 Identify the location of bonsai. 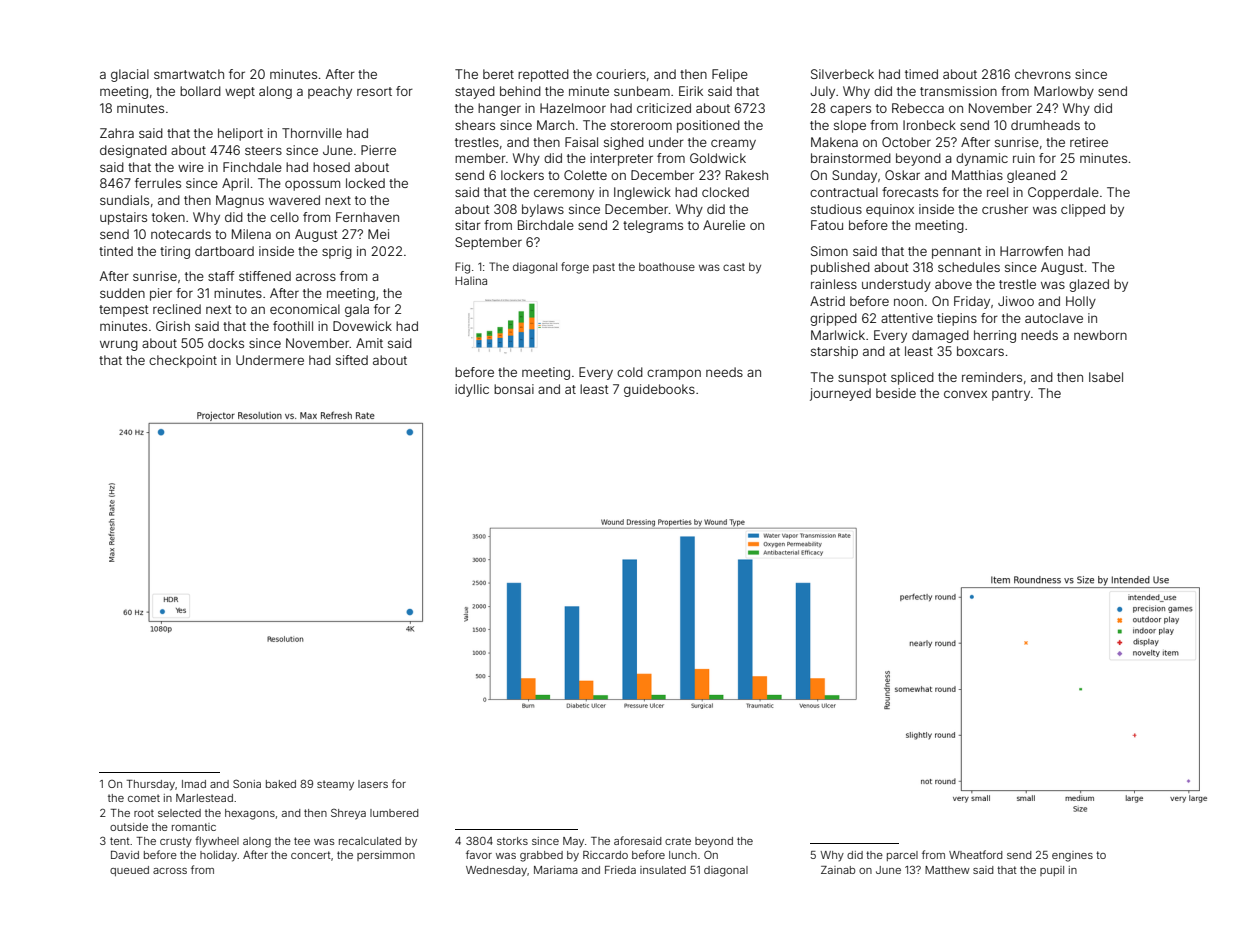
(514, 389).
